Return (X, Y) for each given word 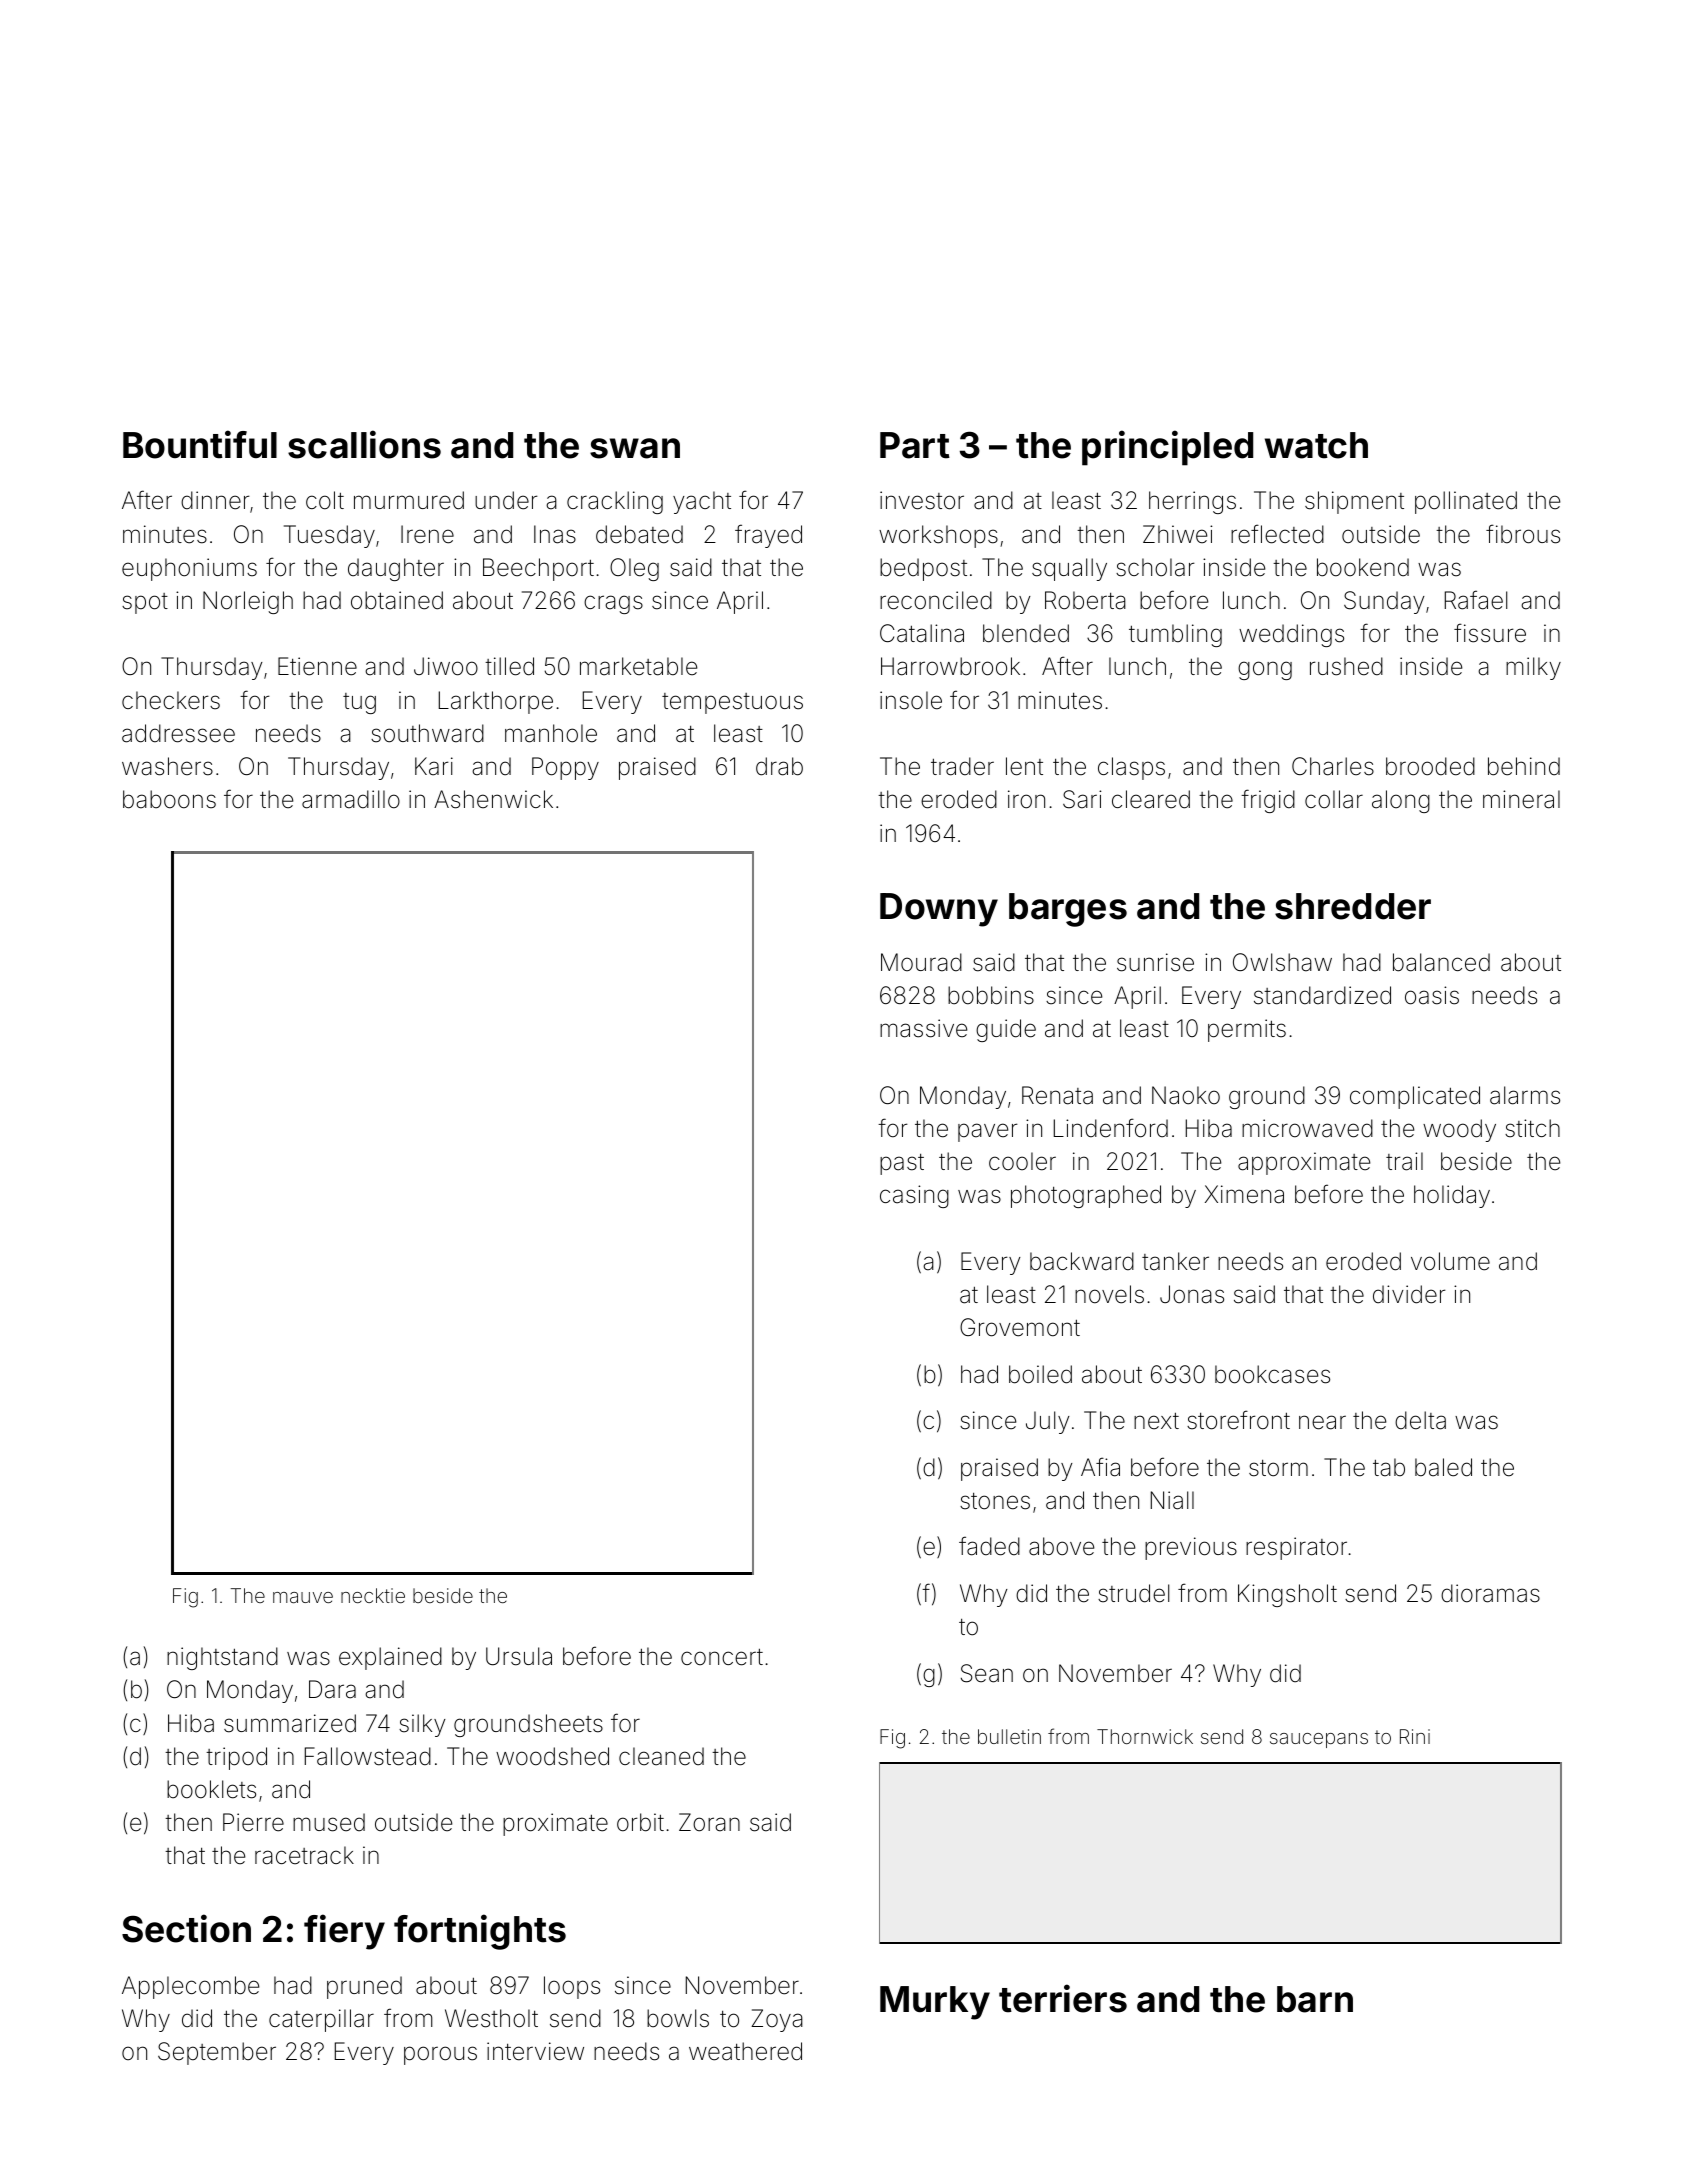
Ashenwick (493, 799)
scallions (364, 444)
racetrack (304, 1855)
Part (915, 445)
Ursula (519, 1656)
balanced (1441, 962)
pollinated (1466, 502)
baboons (169, 799)
